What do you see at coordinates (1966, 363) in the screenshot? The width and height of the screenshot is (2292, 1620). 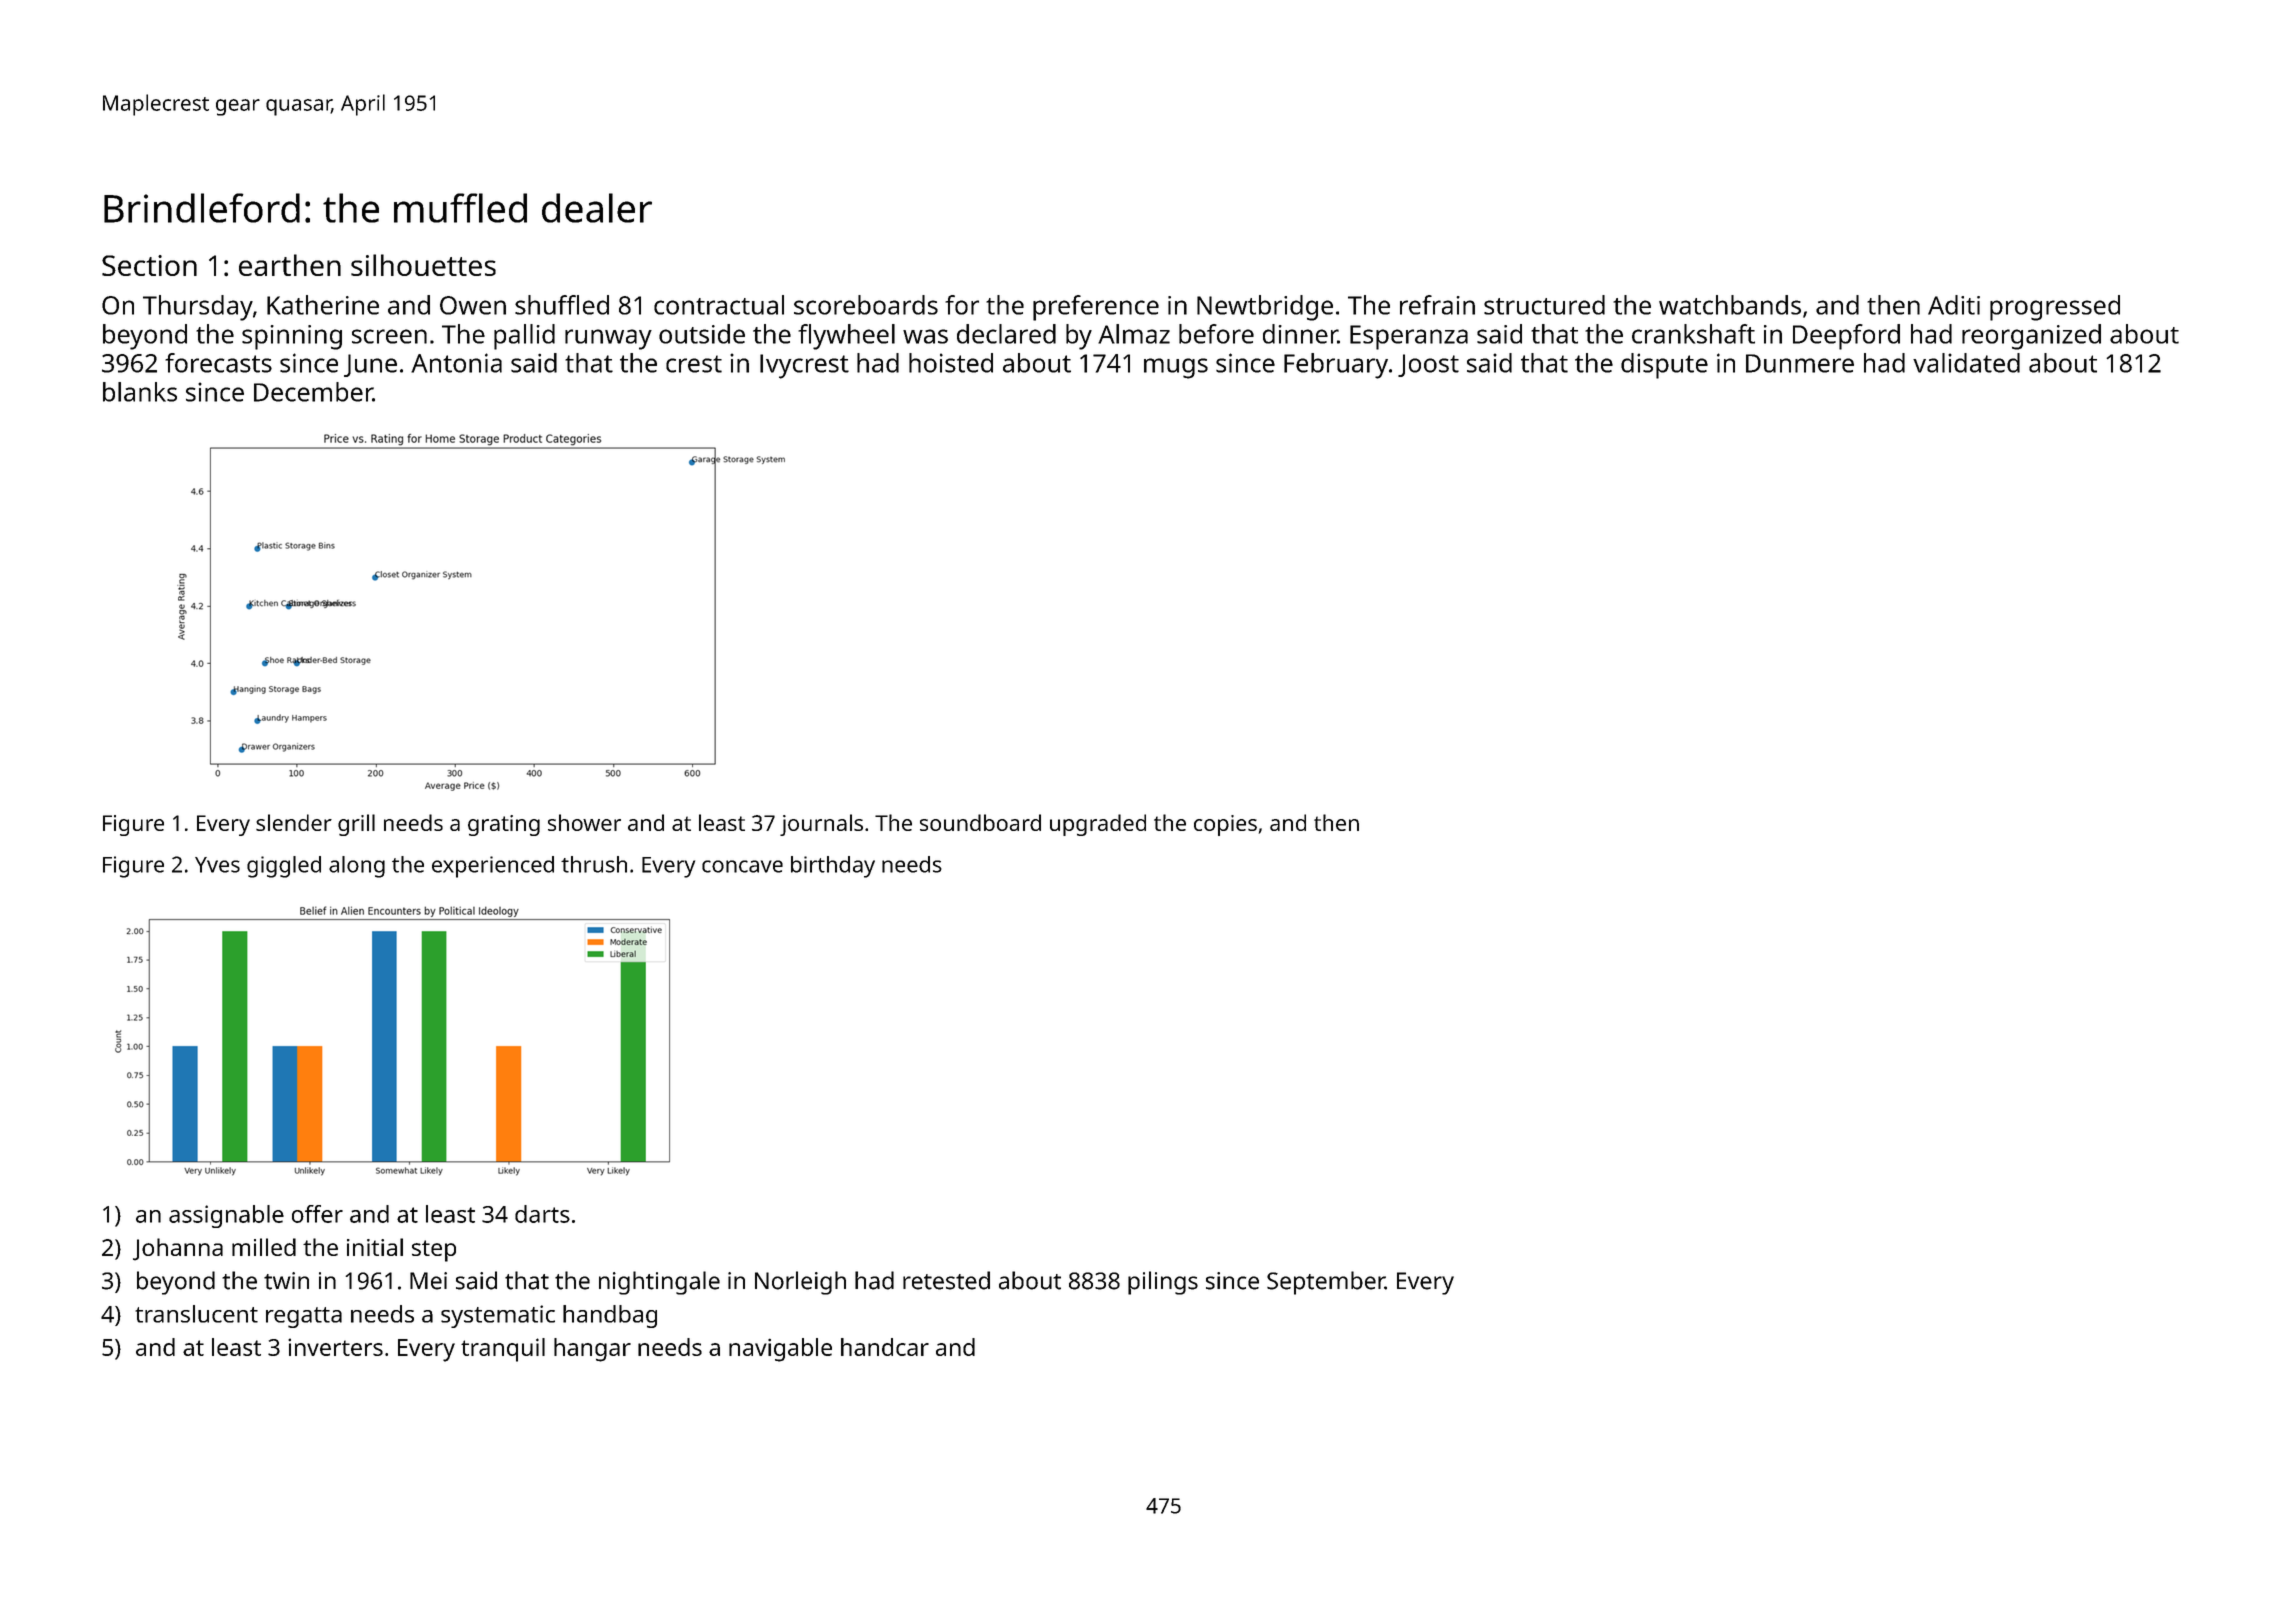 I see `validated` at bounding box center [1966, 363].
